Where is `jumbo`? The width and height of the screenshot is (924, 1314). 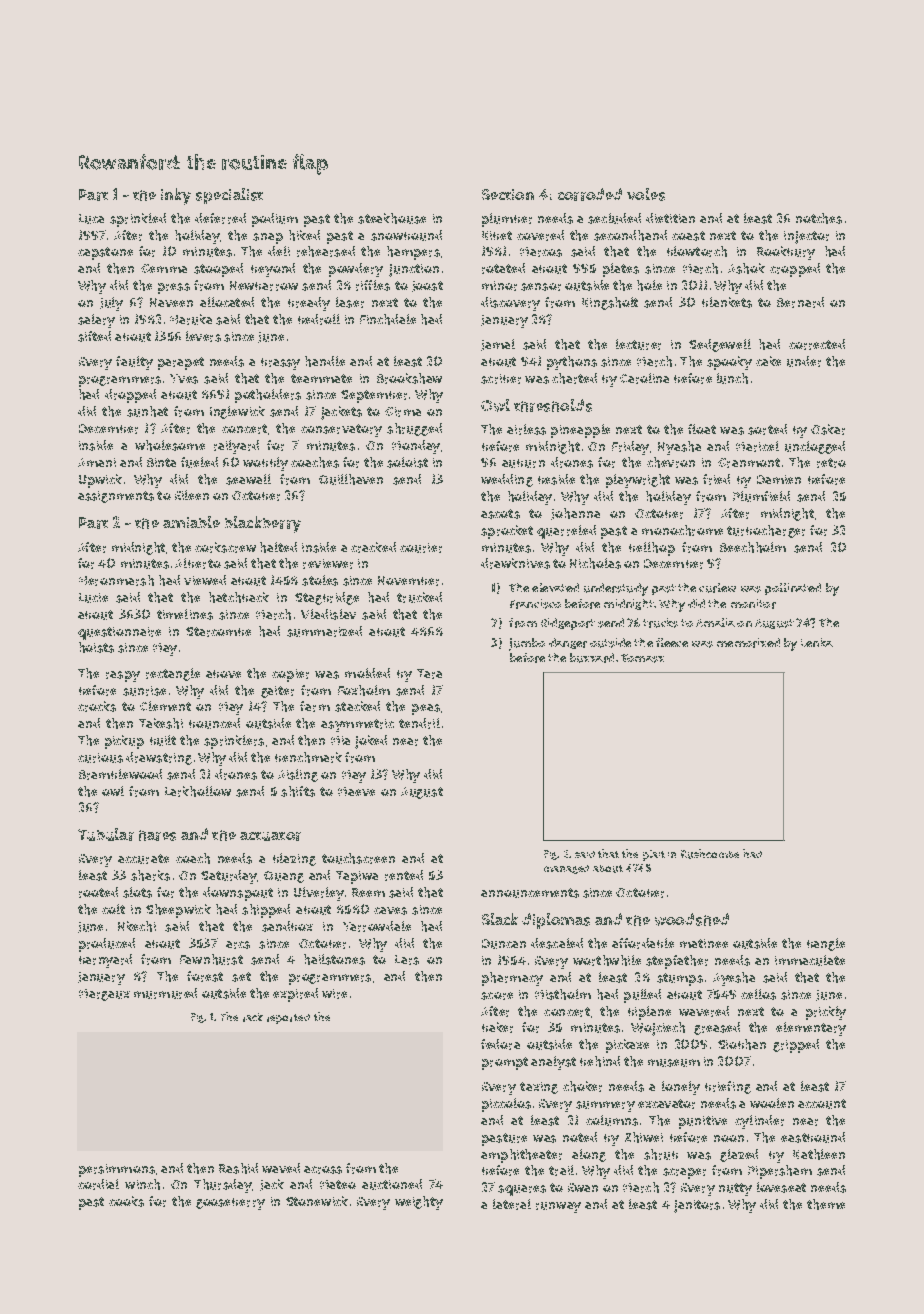
jumbo is located at coordinates (527, 644).
